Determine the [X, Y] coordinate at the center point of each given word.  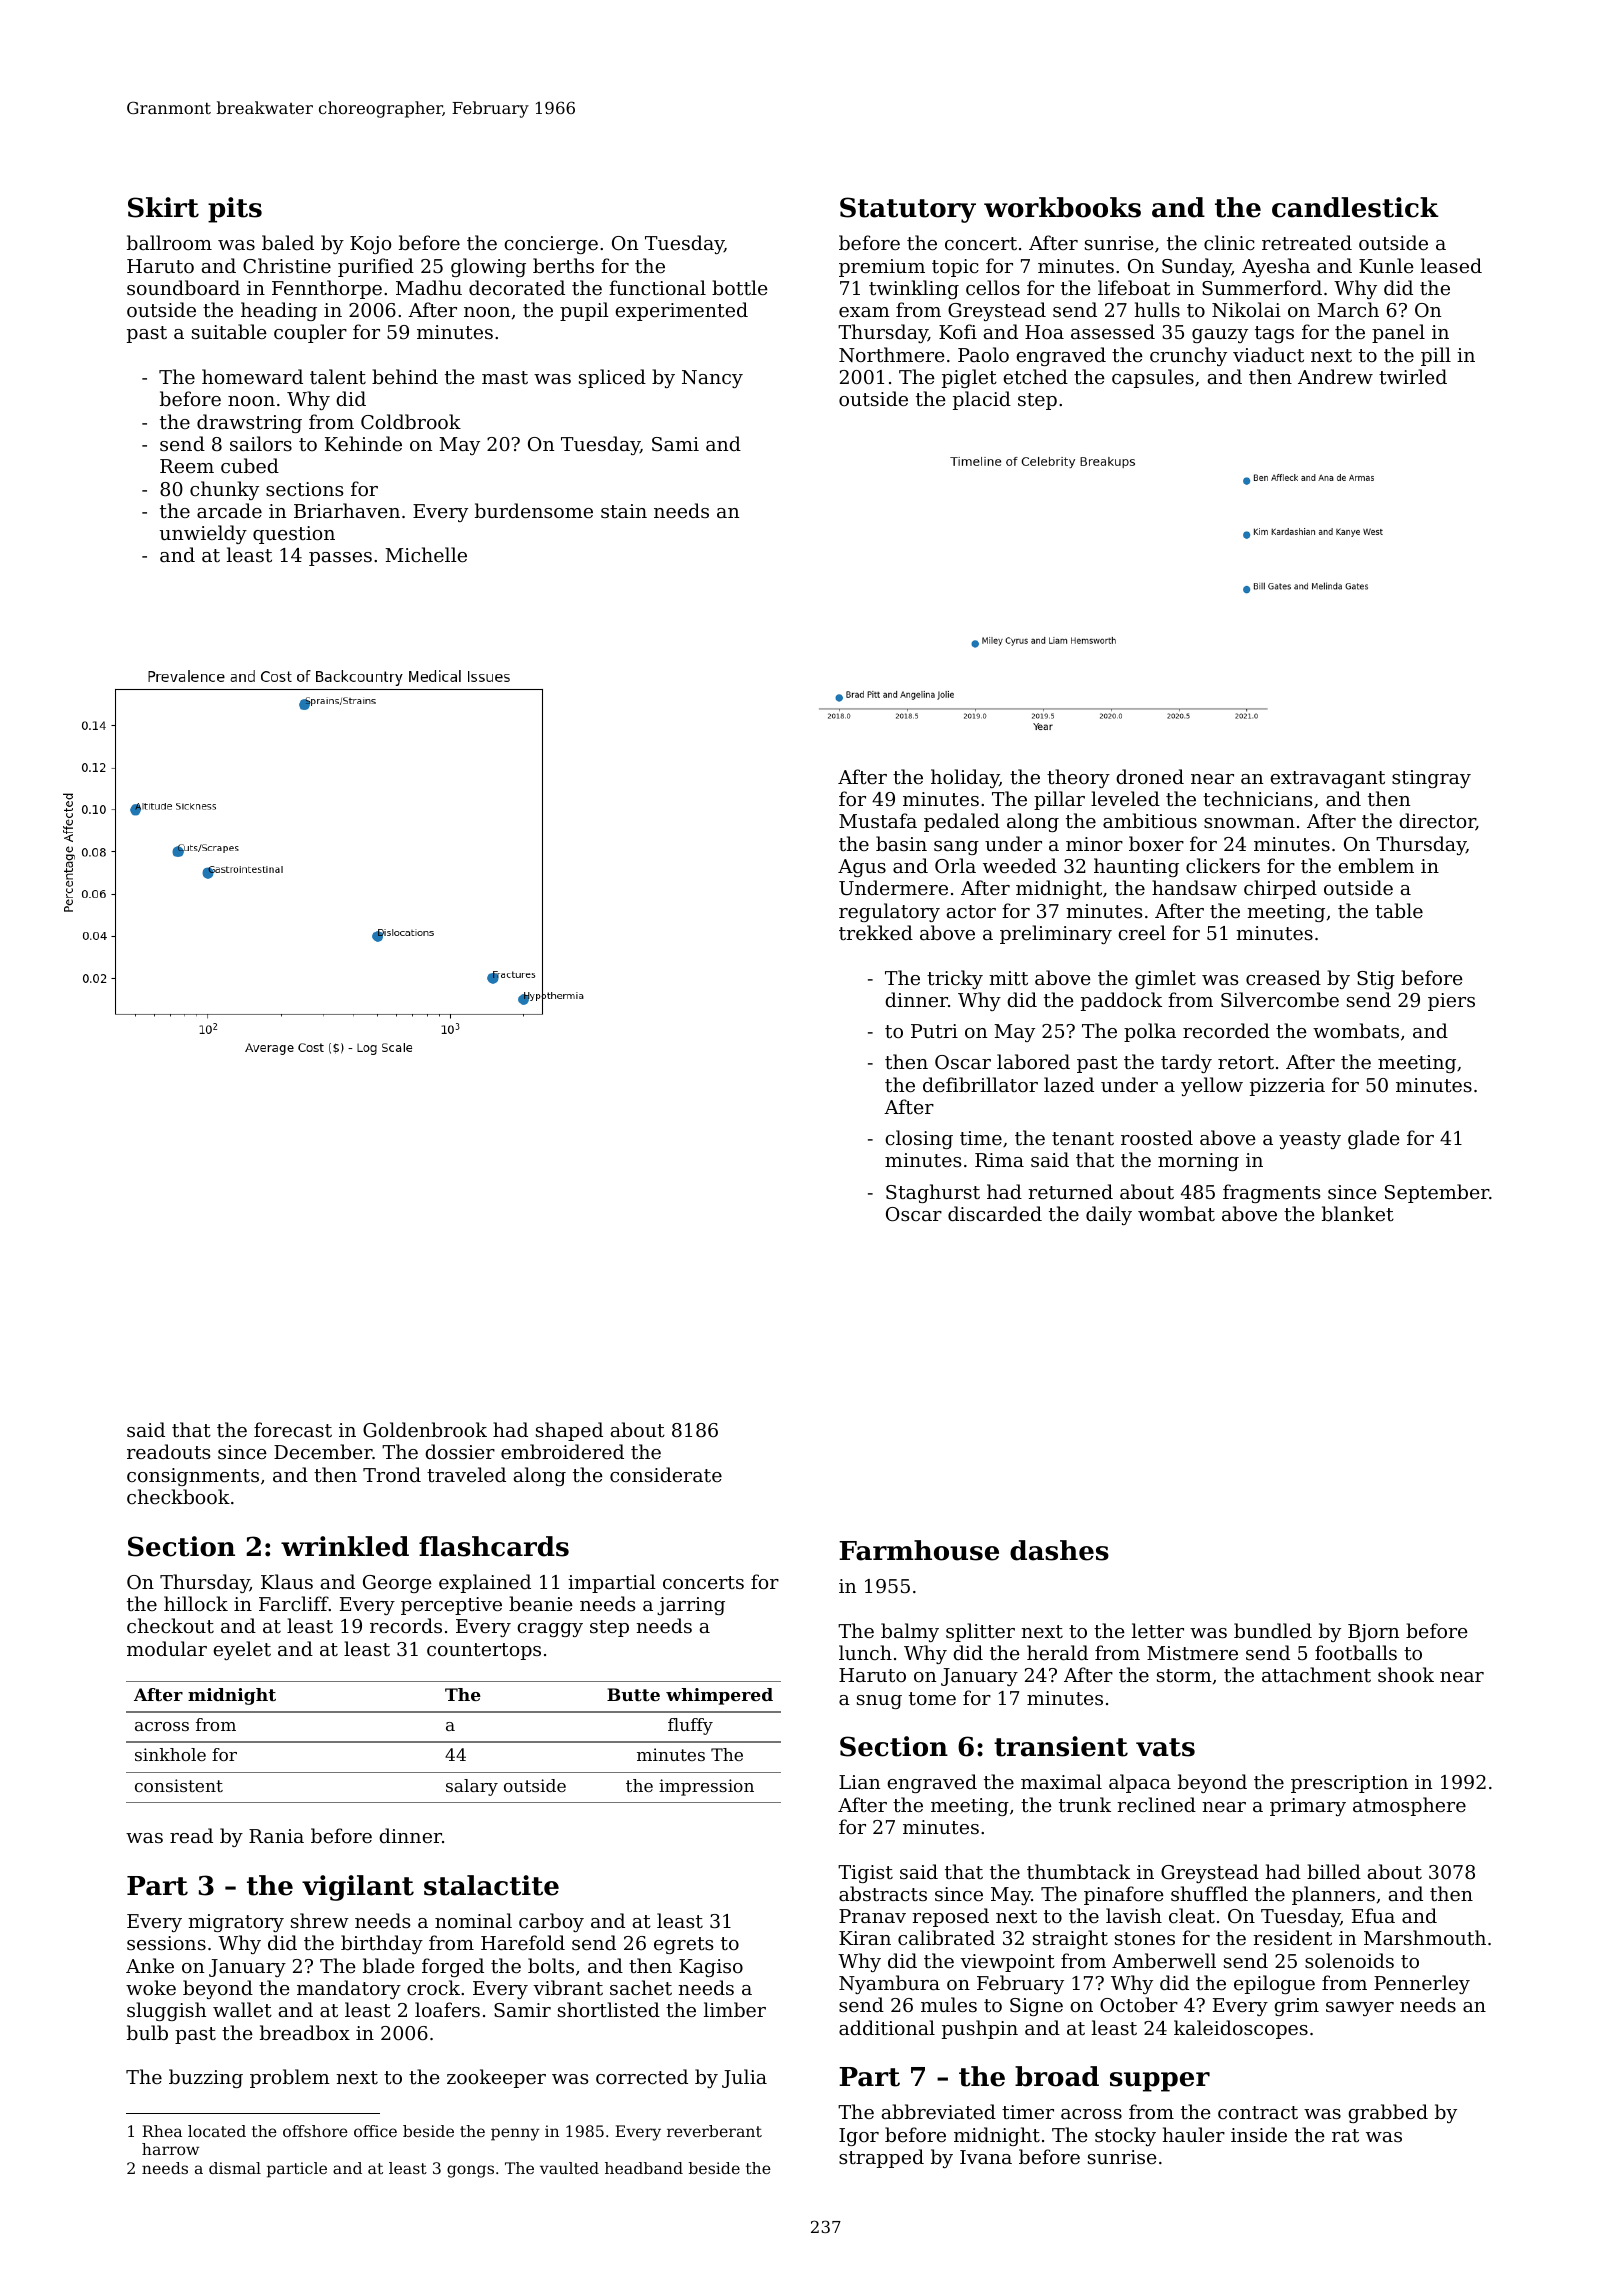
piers [1451, 1002]
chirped [1280, 889]
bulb [147, 2032]
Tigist [865, 1874]
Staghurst [933, 1193]
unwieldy [203, 534]
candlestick [1355, 207]
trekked [876, 932]
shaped [569, 1431]
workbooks [1062, 207]
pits [235, 210]
